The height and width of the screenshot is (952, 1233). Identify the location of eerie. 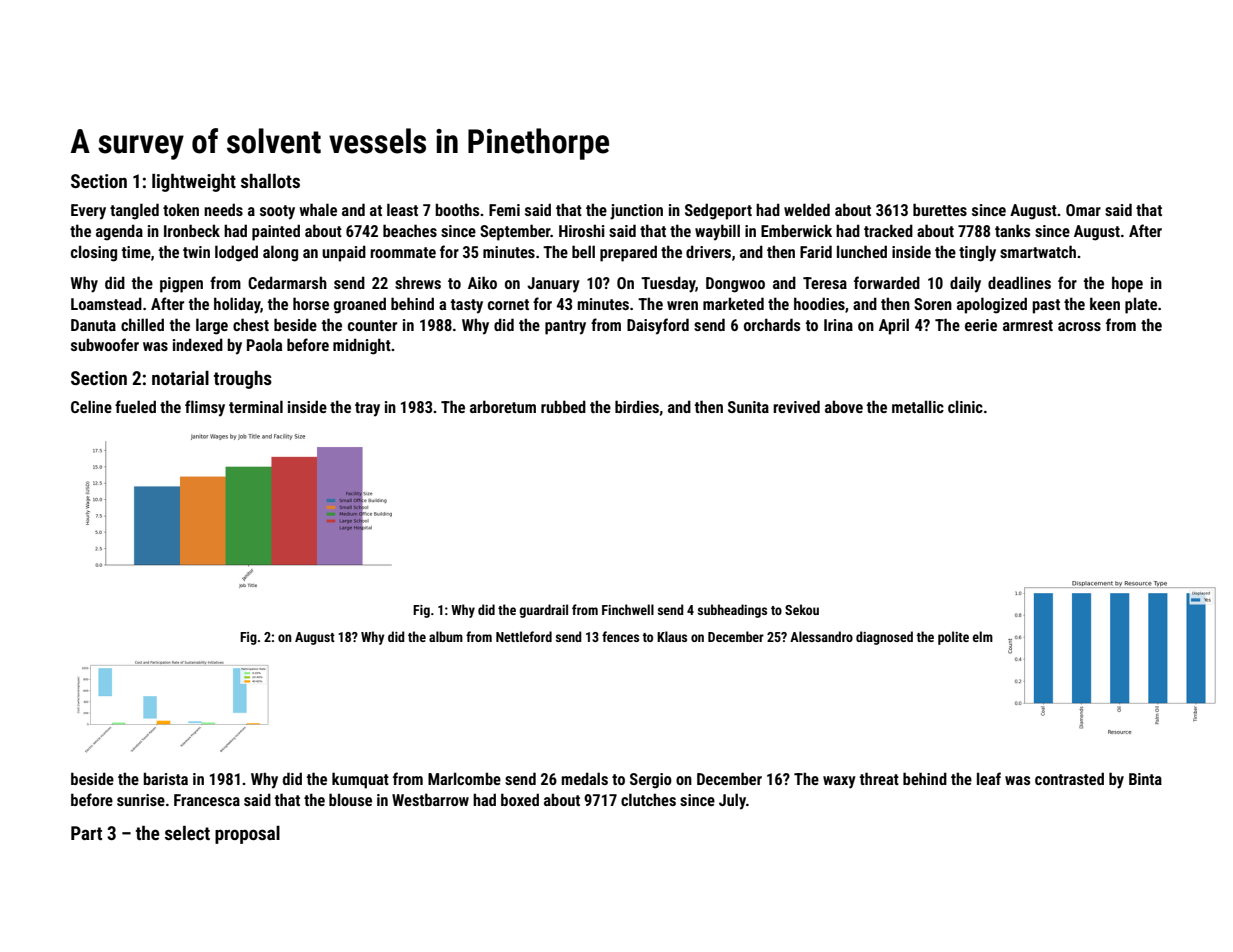
(981, 325).
